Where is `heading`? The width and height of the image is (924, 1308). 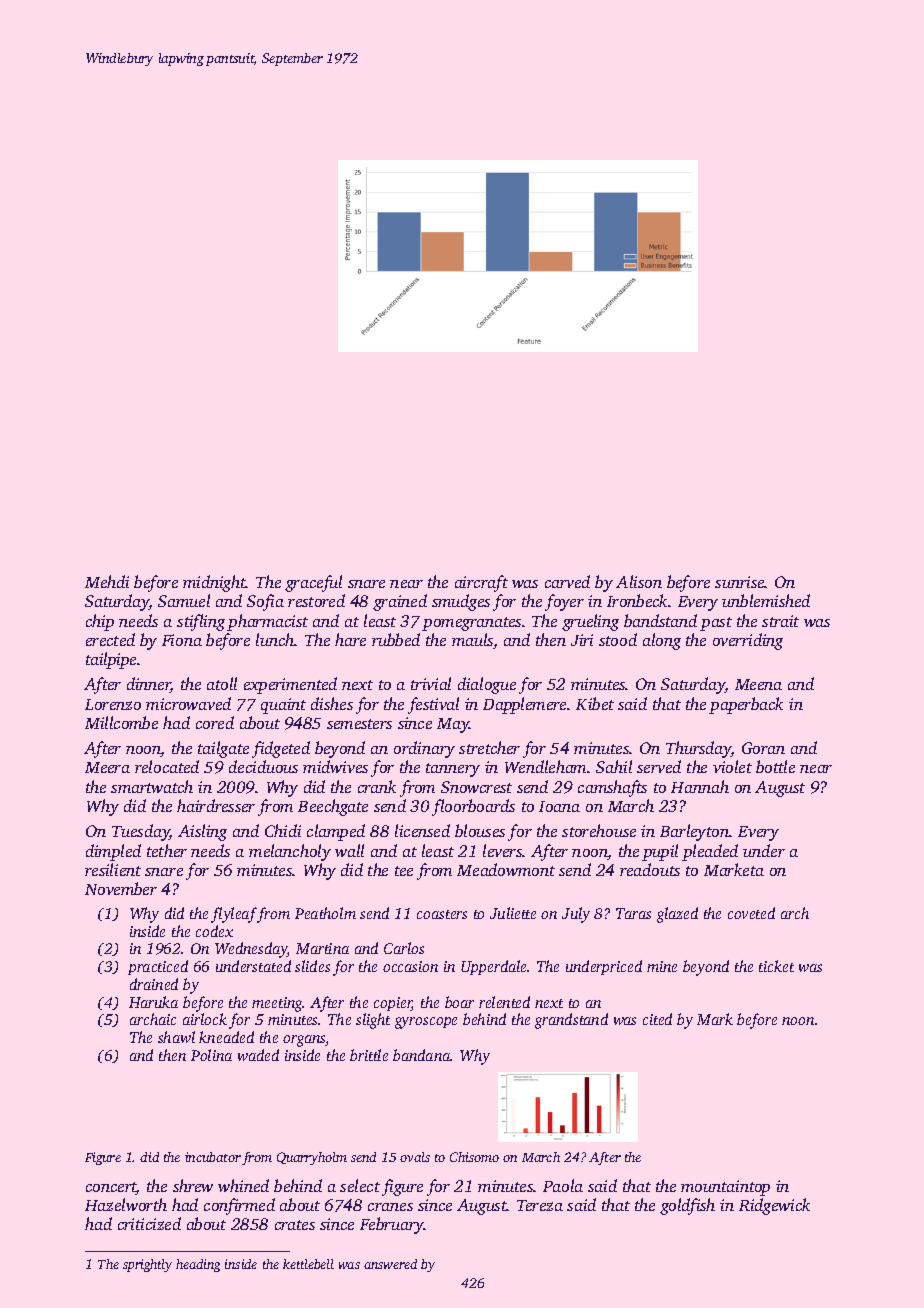
heading is located at coordinates (198, 1265).
